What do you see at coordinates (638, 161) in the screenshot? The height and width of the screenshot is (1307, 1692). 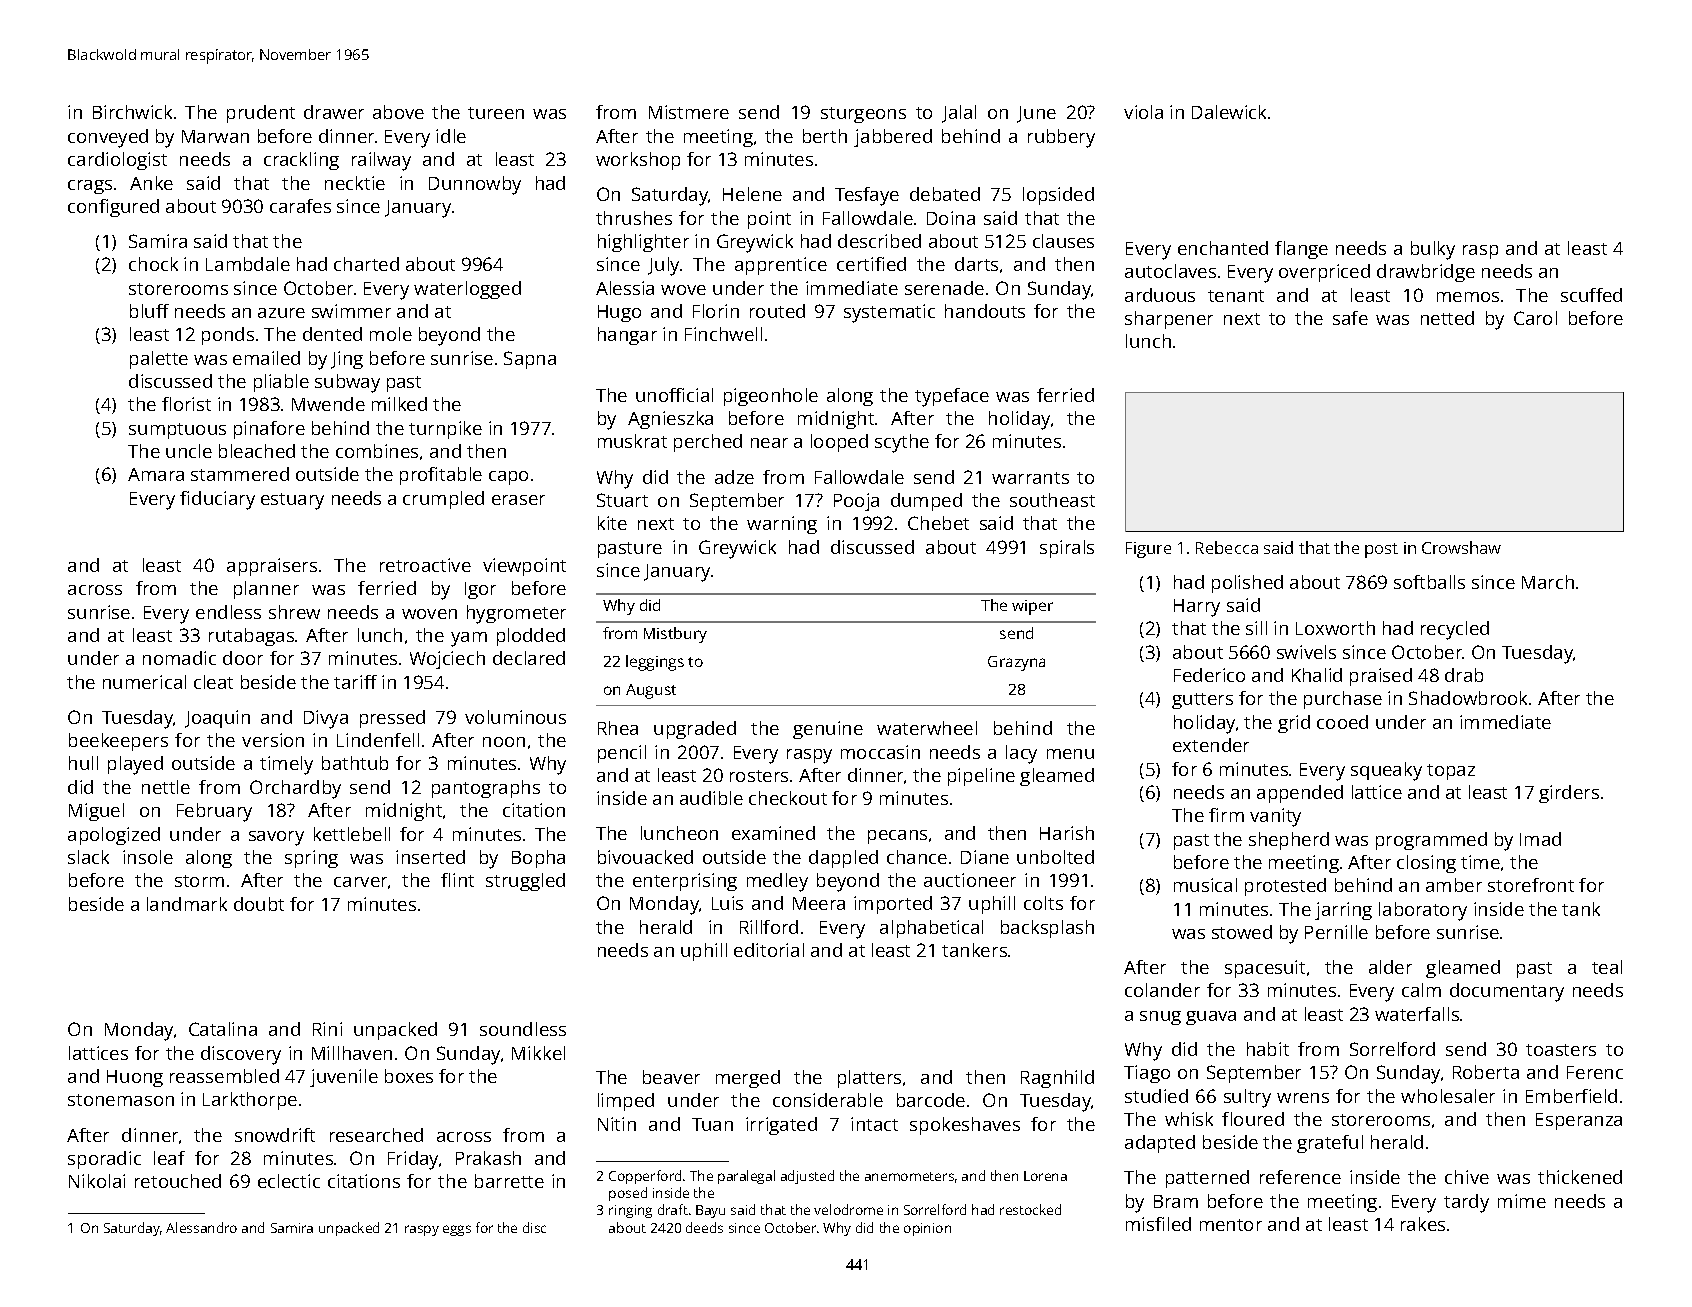 I see `workshop` at bounding box center [638, 161].
